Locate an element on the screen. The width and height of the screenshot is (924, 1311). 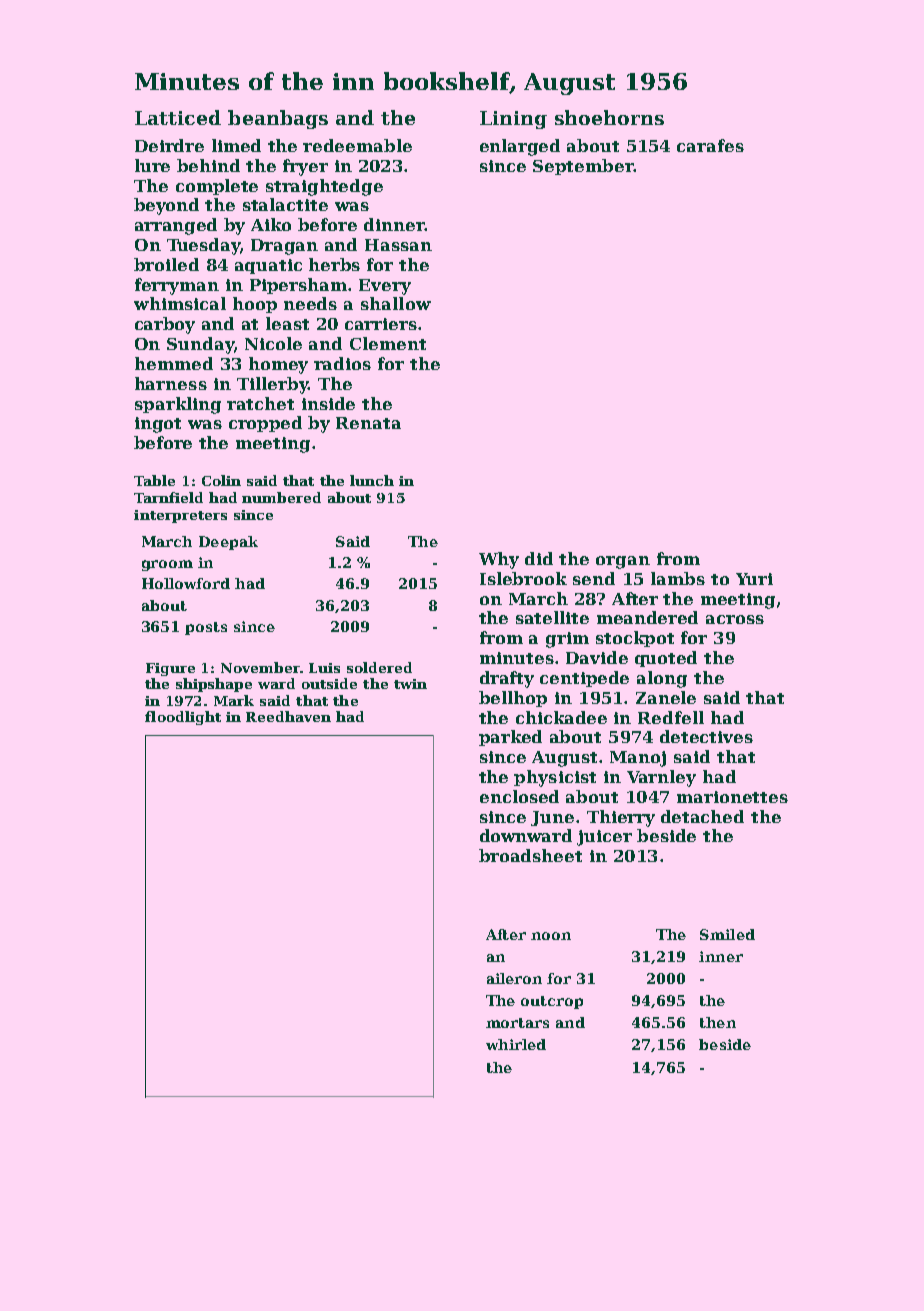
Aiko is located at coordinates (271, 224).
